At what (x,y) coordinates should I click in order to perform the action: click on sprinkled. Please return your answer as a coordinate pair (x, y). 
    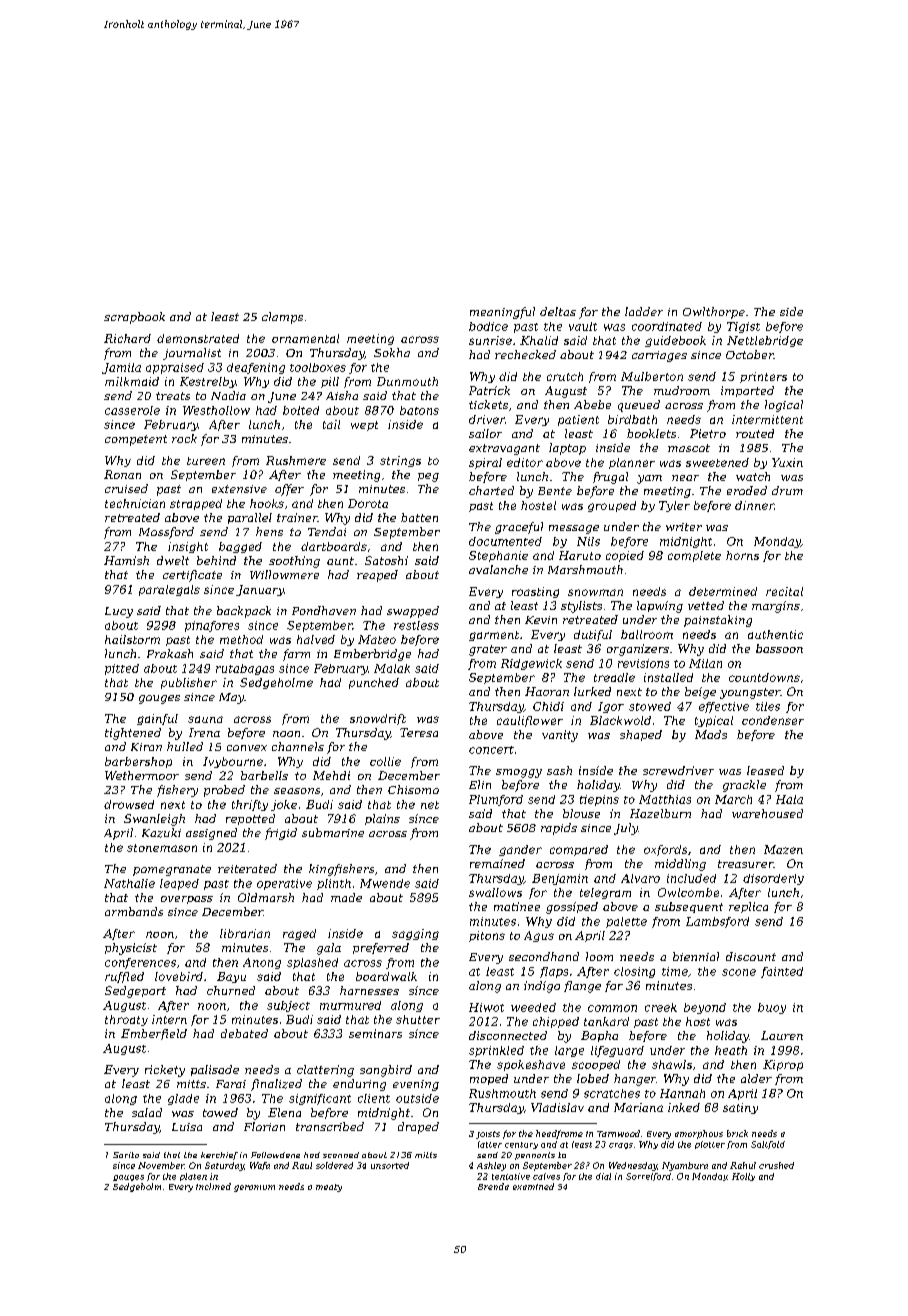
    Looking at the image, I should click on (496, 1051).
